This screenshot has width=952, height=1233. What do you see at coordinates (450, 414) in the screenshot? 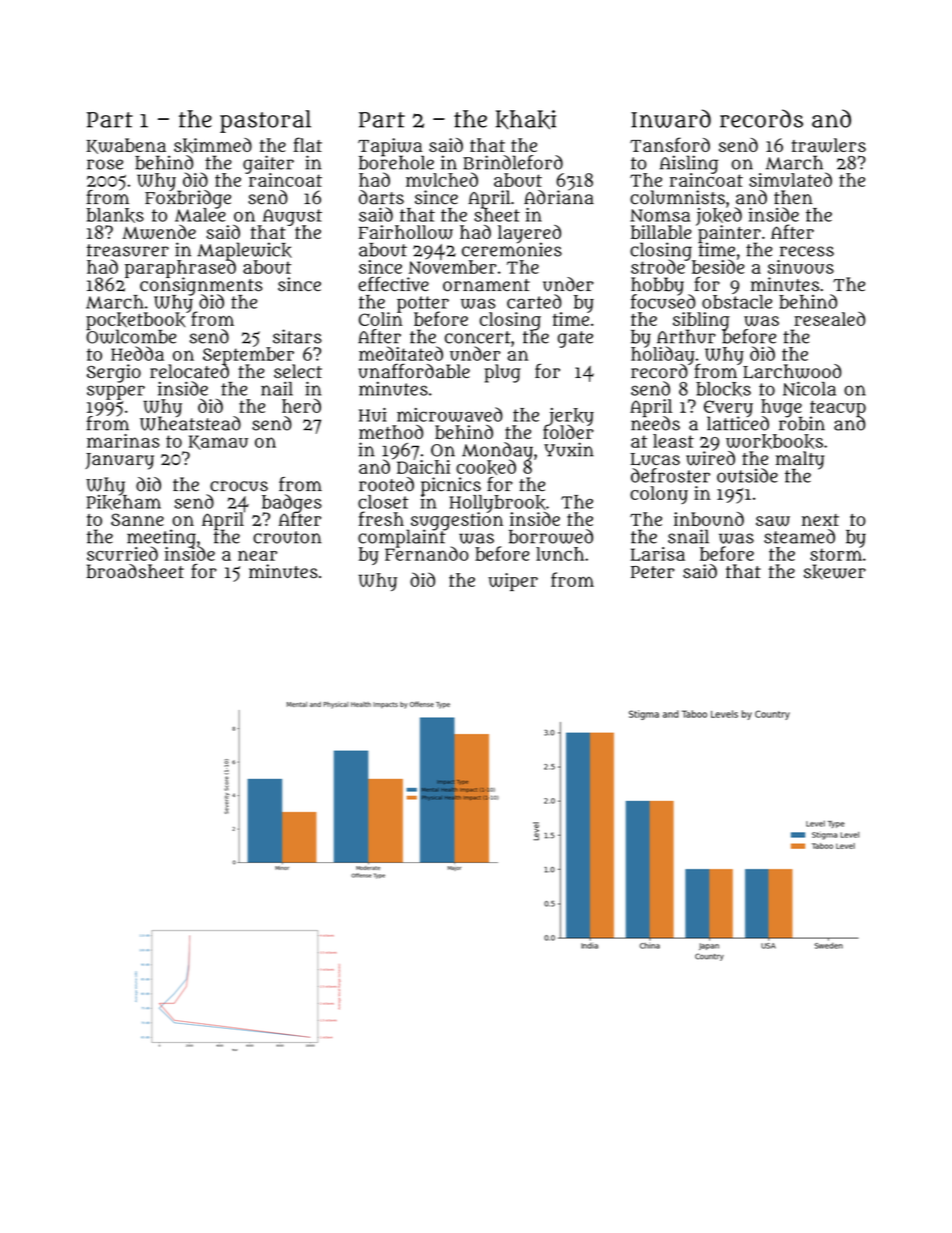
I see `microwaved` at bounding box center [450, 414].
